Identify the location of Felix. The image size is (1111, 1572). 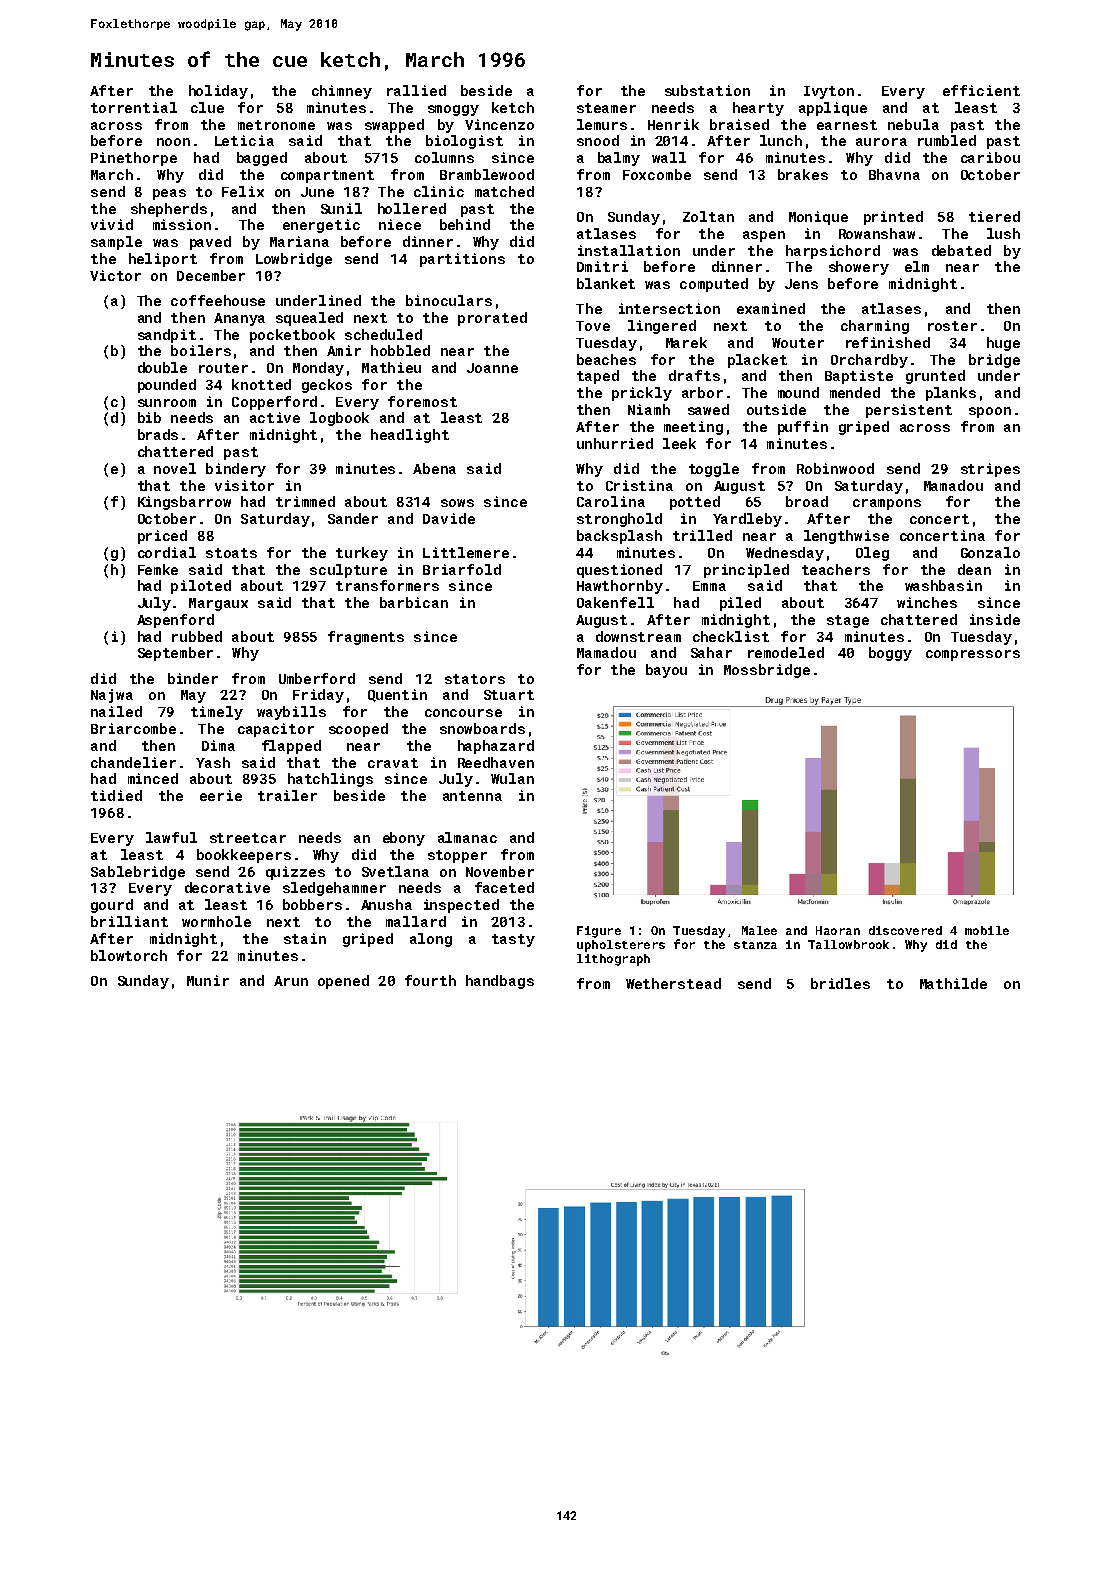
(243, 191).
